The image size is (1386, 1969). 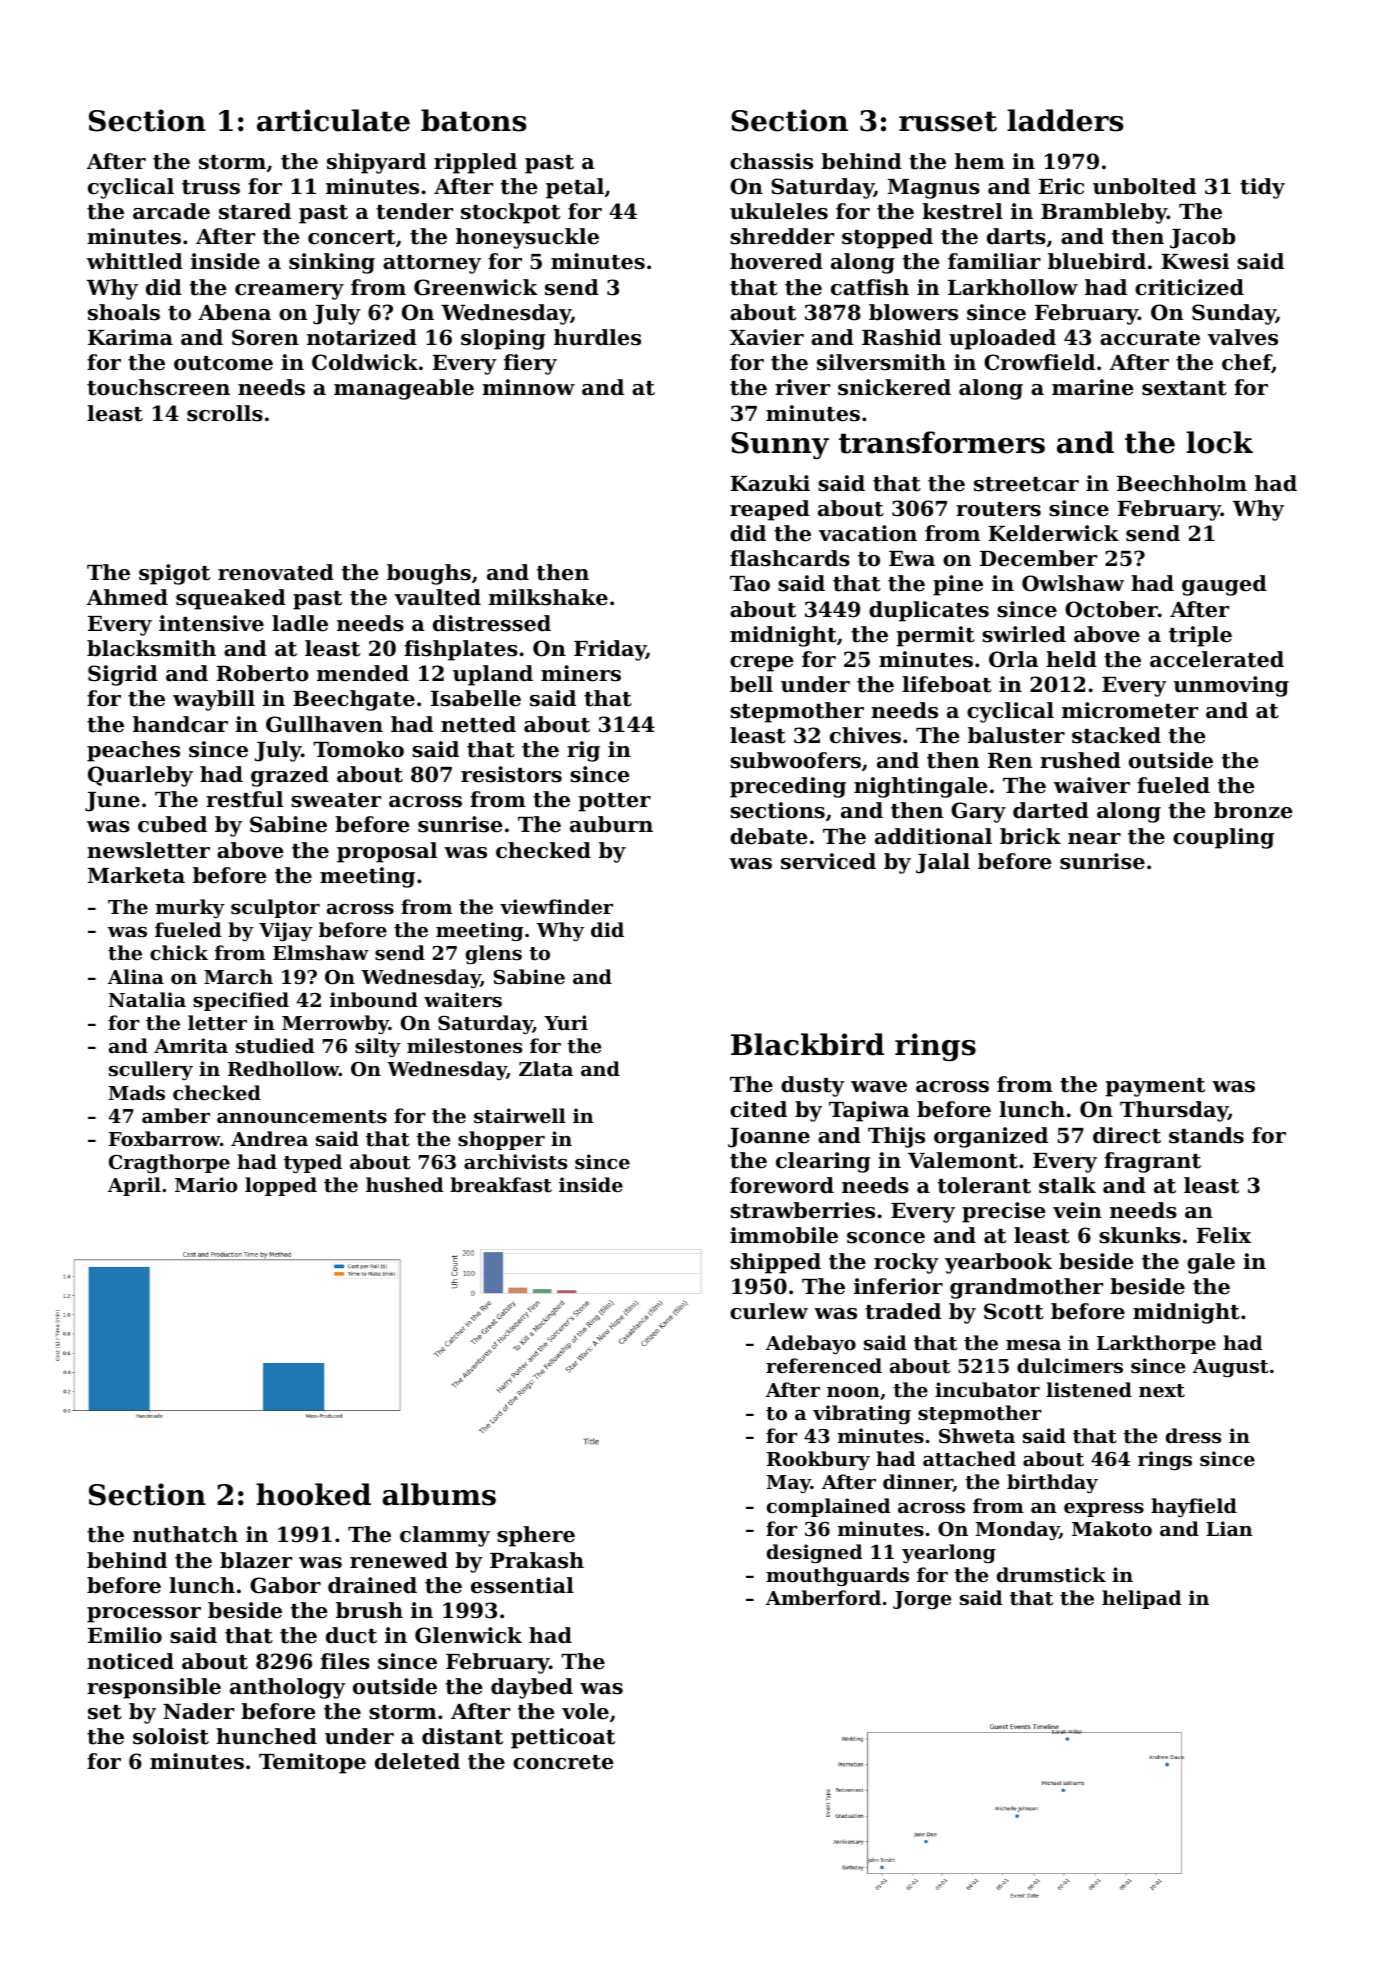 I want to click on russet, so click(x=948, y=121).
